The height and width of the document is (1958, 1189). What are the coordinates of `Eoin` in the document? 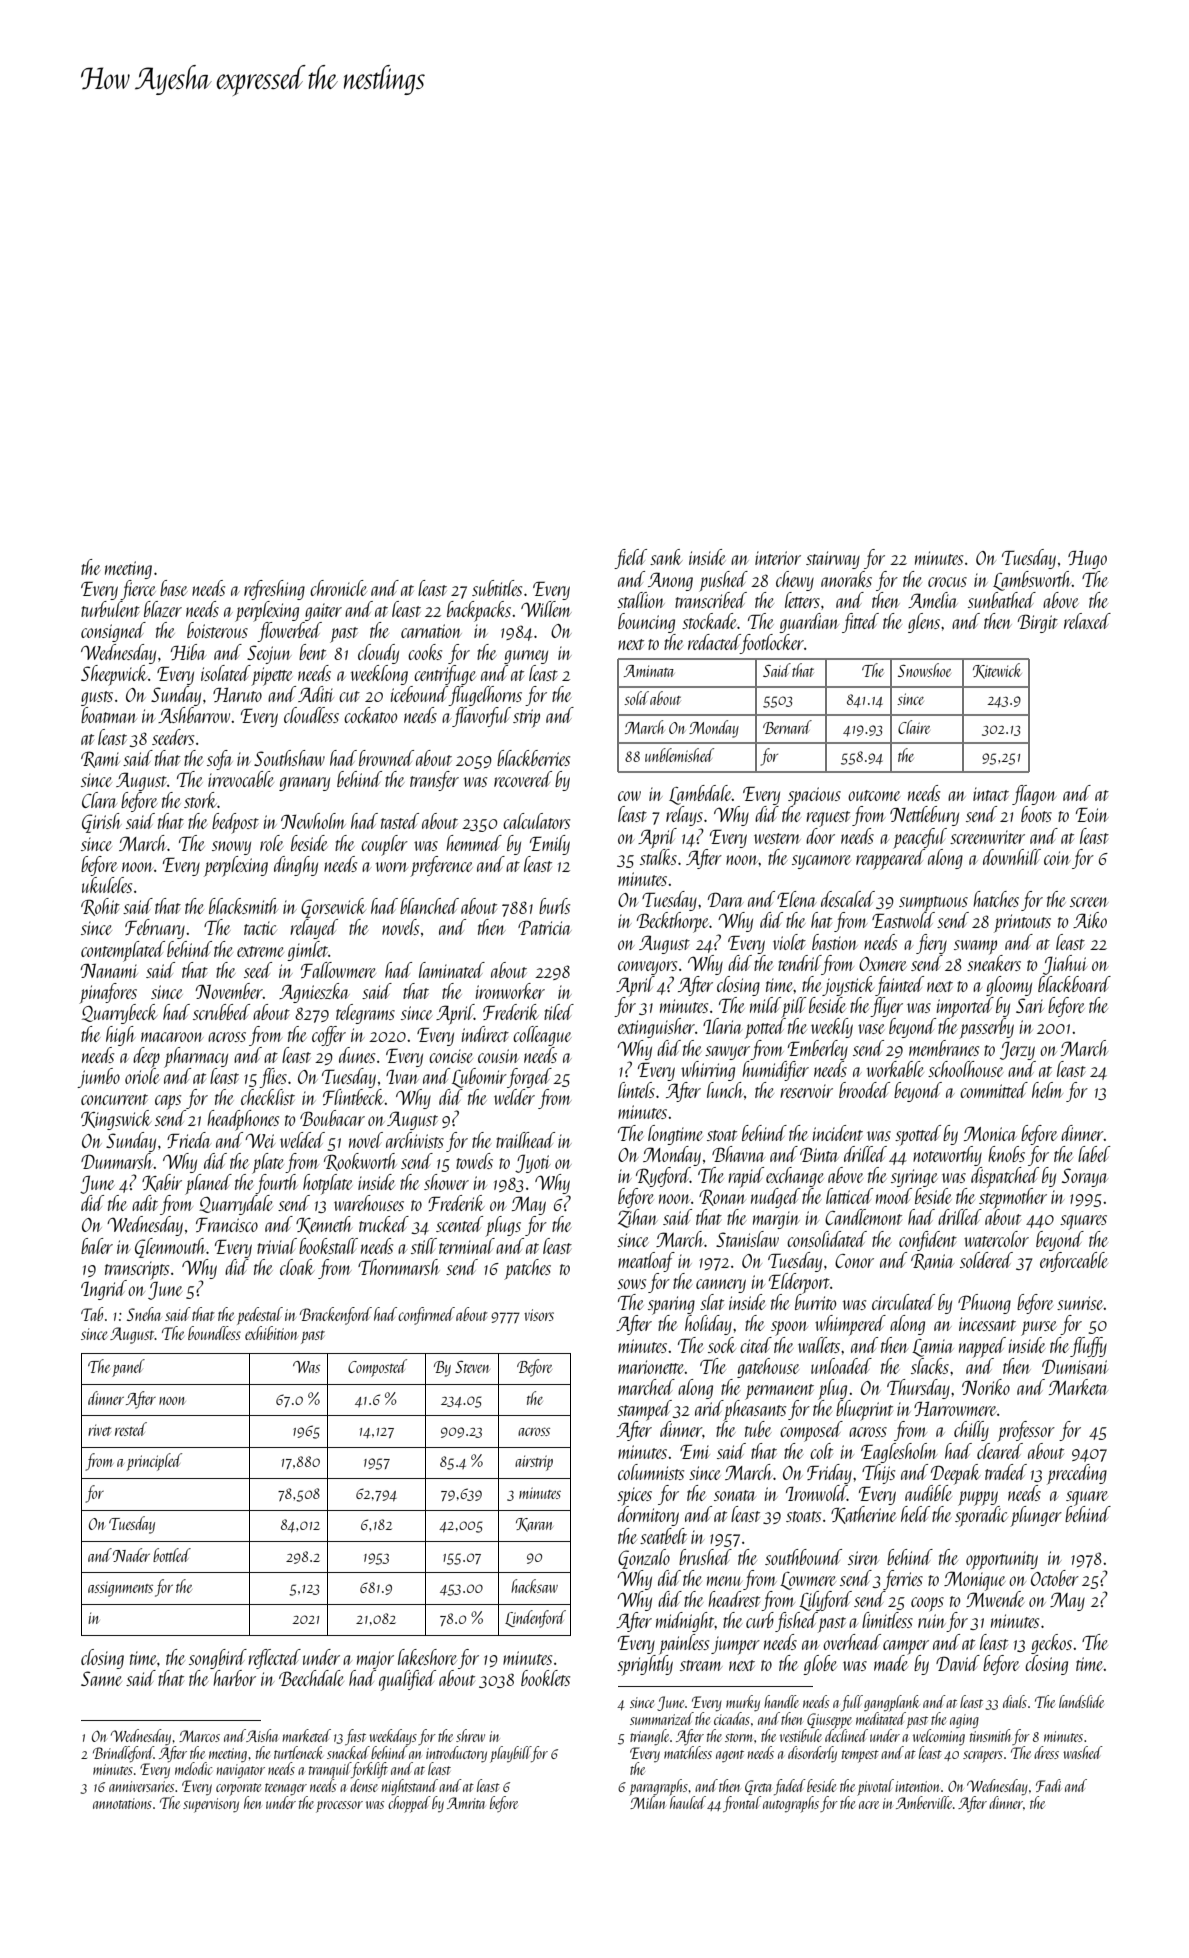 It's located at (1092, 814).
